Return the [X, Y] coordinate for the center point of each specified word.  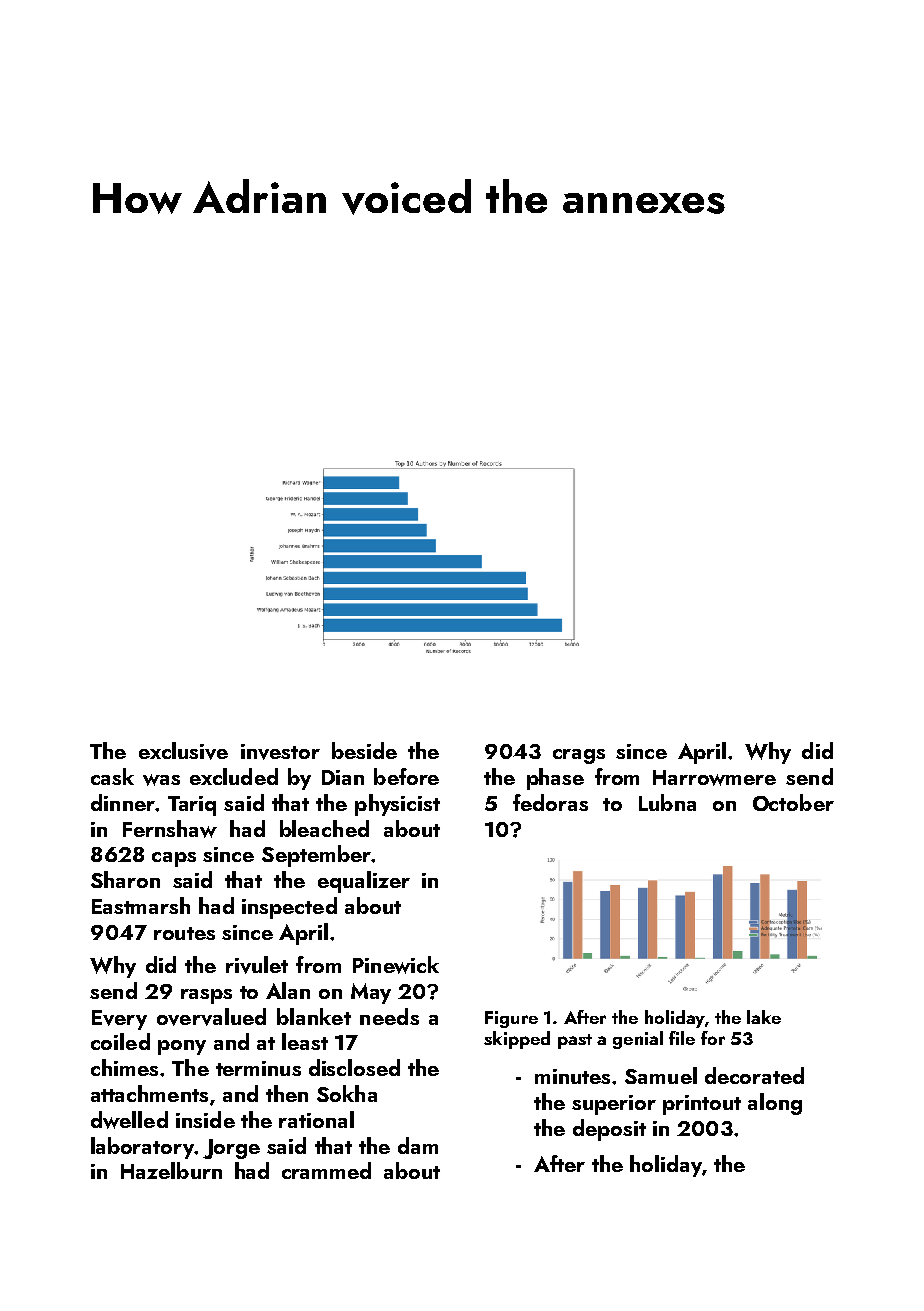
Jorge [231, 1149]
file [682, 1038]
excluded [234, 776]
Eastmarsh [141, 905]
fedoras [550, 802]
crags [579, 756]
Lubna [667, 802]
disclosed [354, 1067]
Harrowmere [714, 778]
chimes [124, 1067]
